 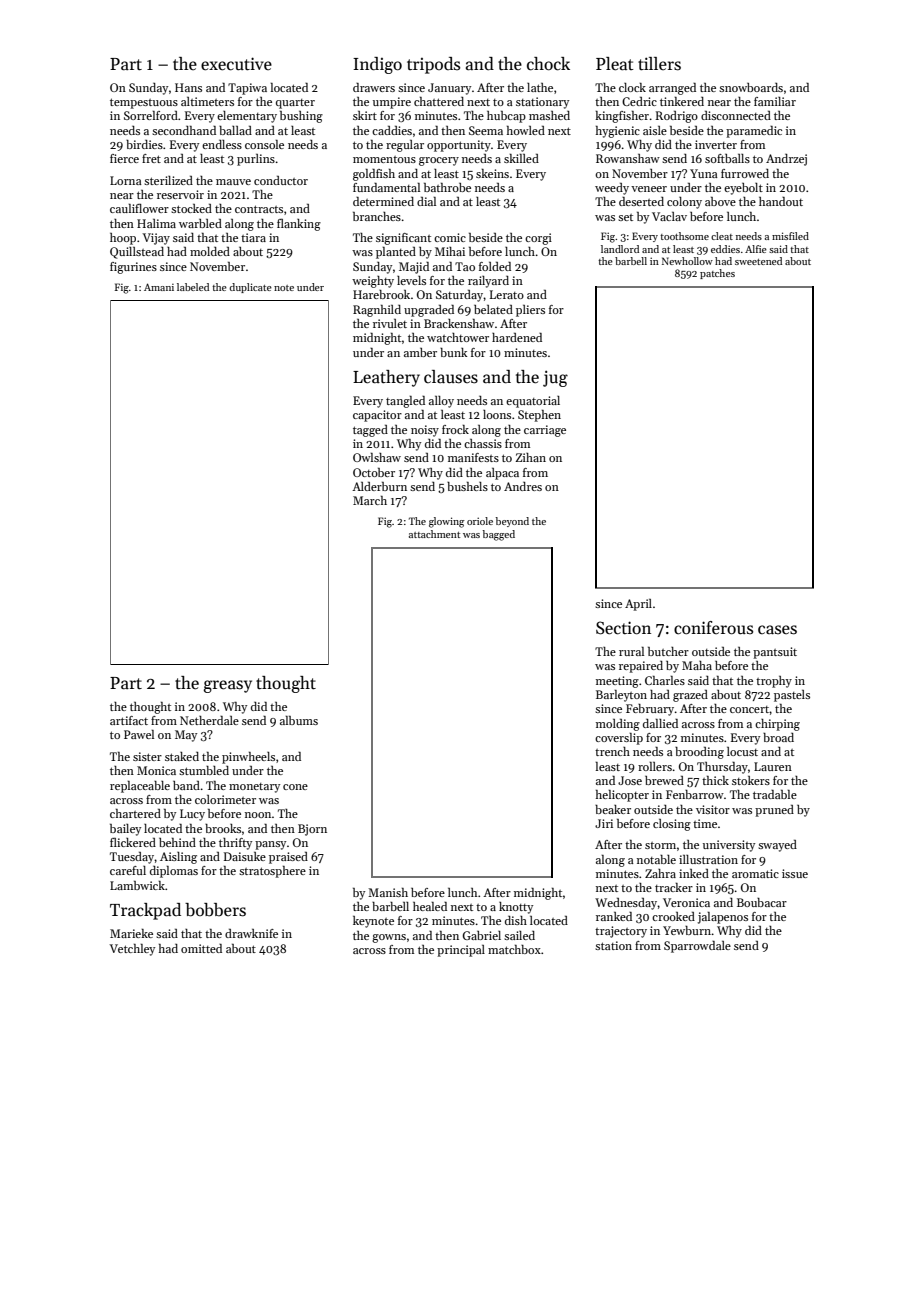 What do you see at coordinates (250, 288) in the document?
I see `duplicate` at bounding box center [250, 288].
